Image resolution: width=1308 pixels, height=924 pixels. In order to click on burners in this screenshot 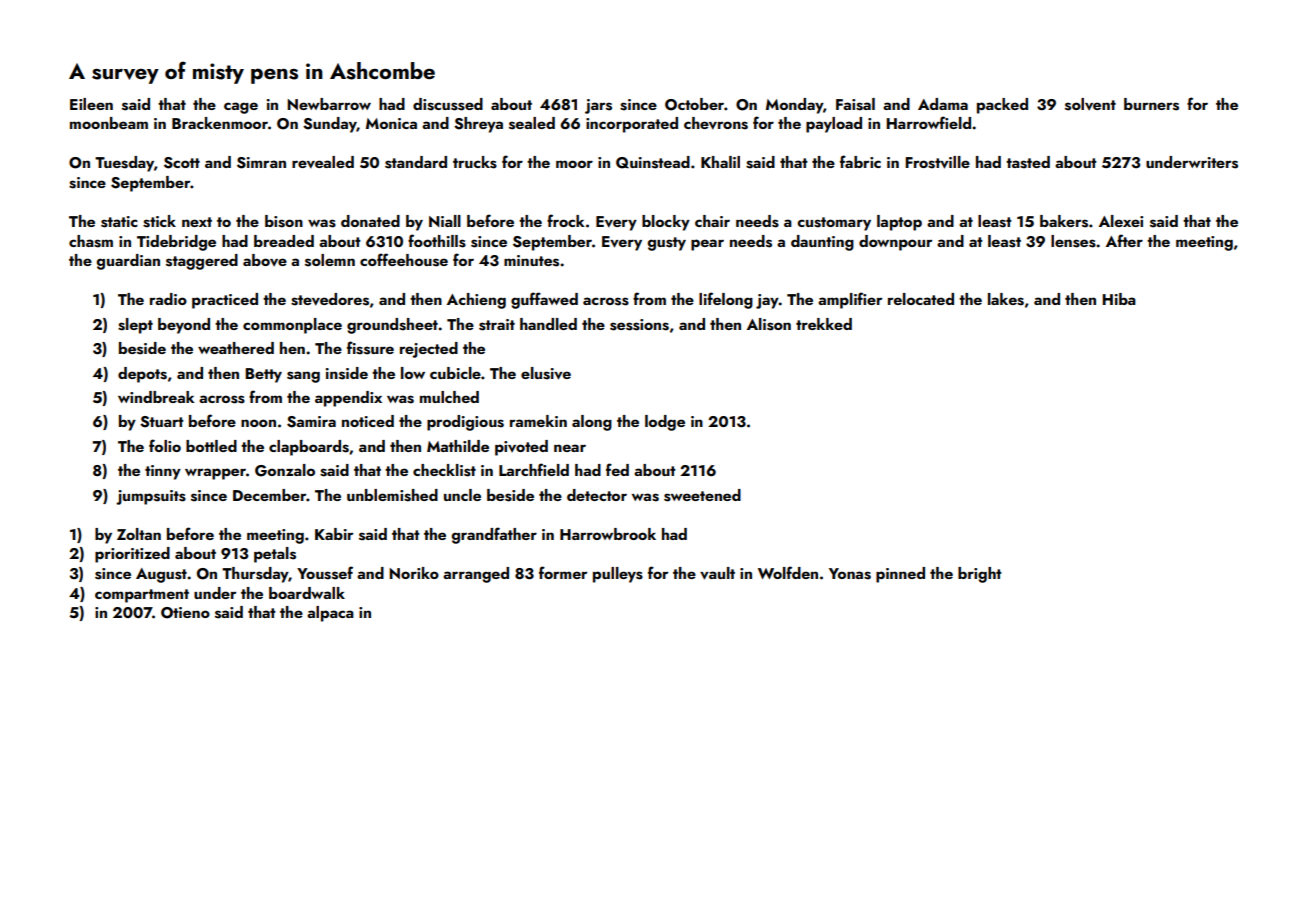, I will do `click(1151, 104)`.
